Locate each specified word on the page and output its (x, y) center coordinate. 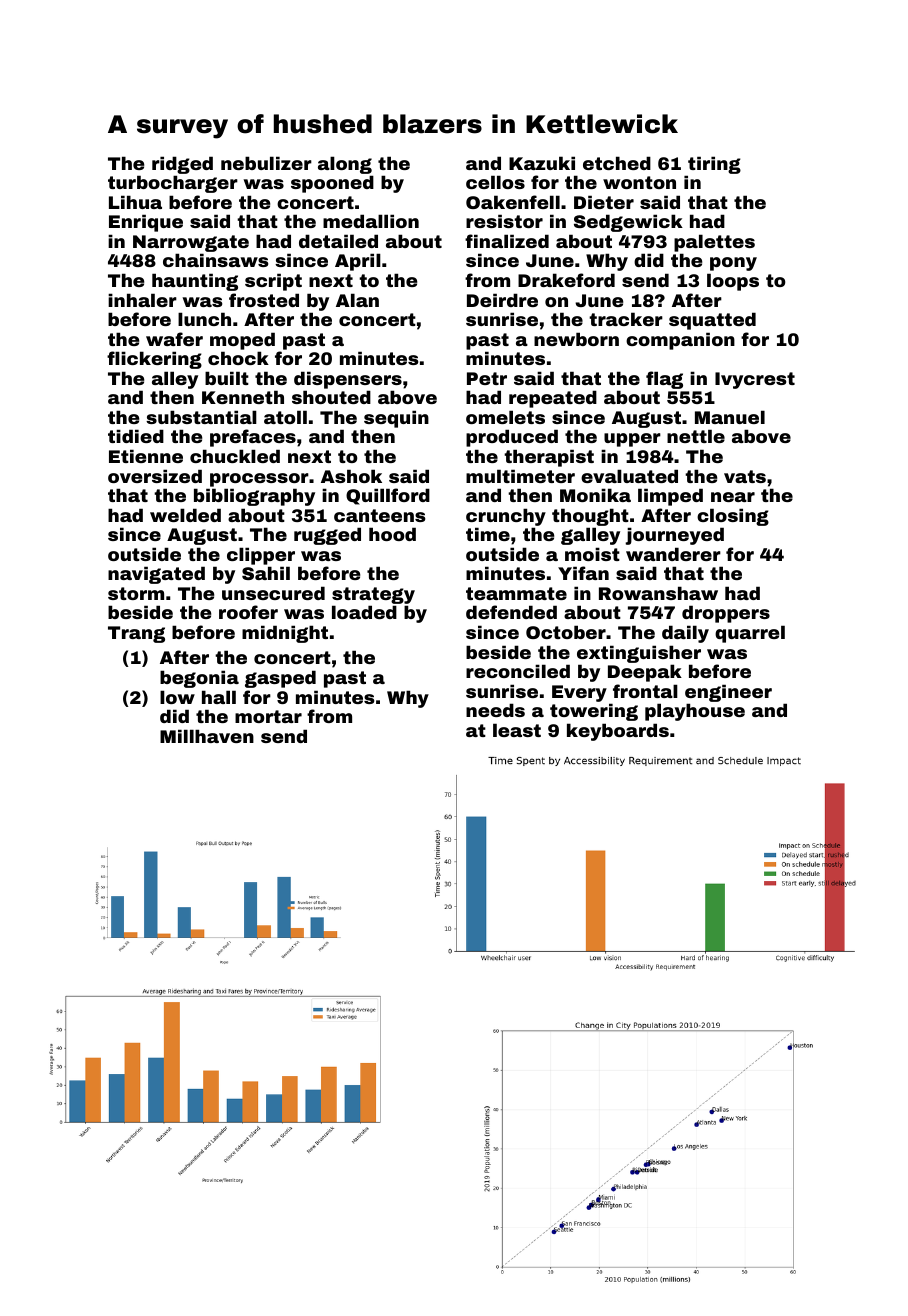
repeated (553, 399)
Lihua (135, 202)
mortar (268, 716)
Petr (487, 378)
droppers (726, 614)
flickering (154, 360)
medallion (371, 221)
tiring (714, 165)
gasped (280, 679)
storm (136, 593)
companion (680, 341)
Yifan (583, 573)
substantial (201, 417)
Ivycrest (755, 380)
